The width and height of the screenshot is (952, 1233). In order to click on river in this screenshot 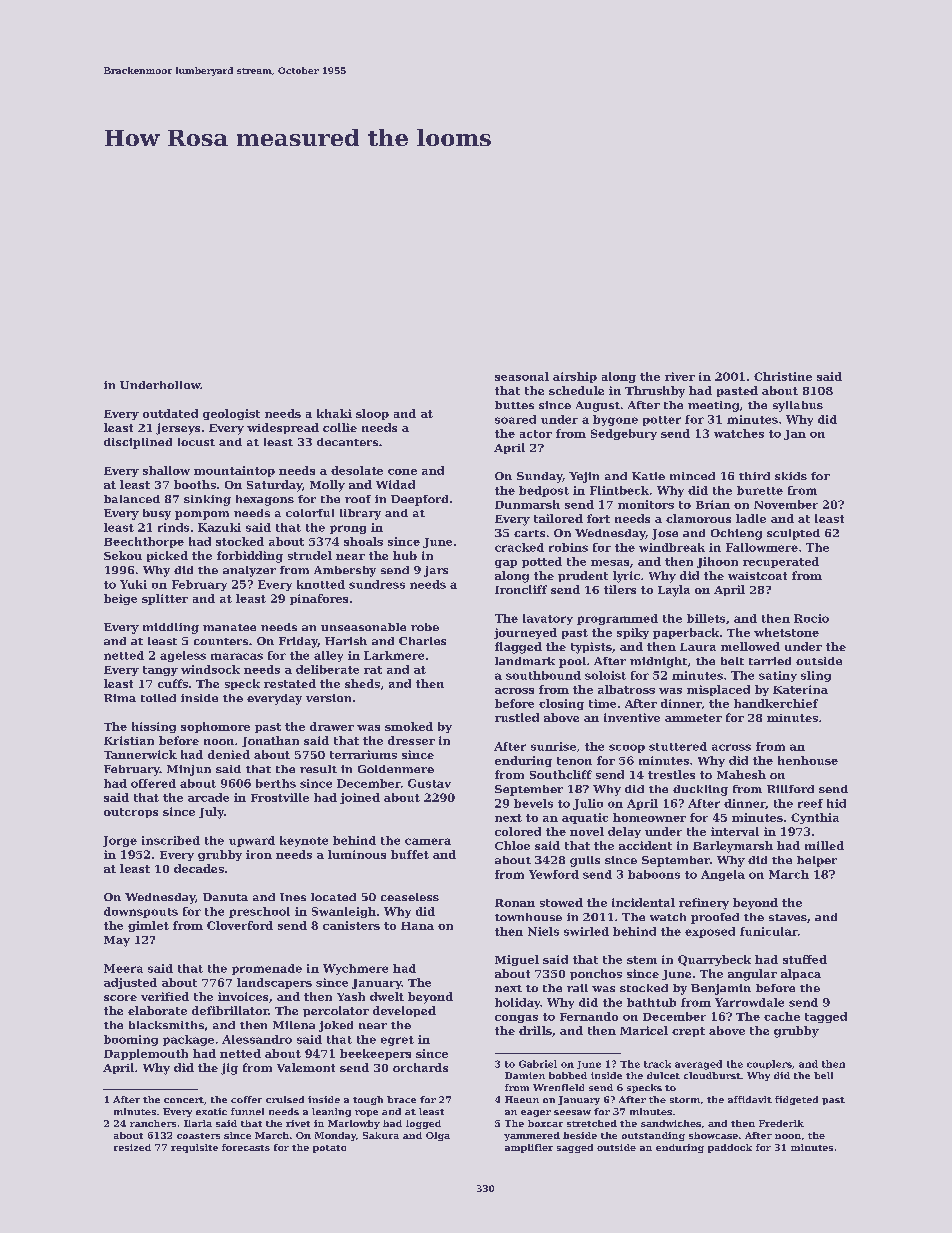, I will do `click(680, 376)`.
